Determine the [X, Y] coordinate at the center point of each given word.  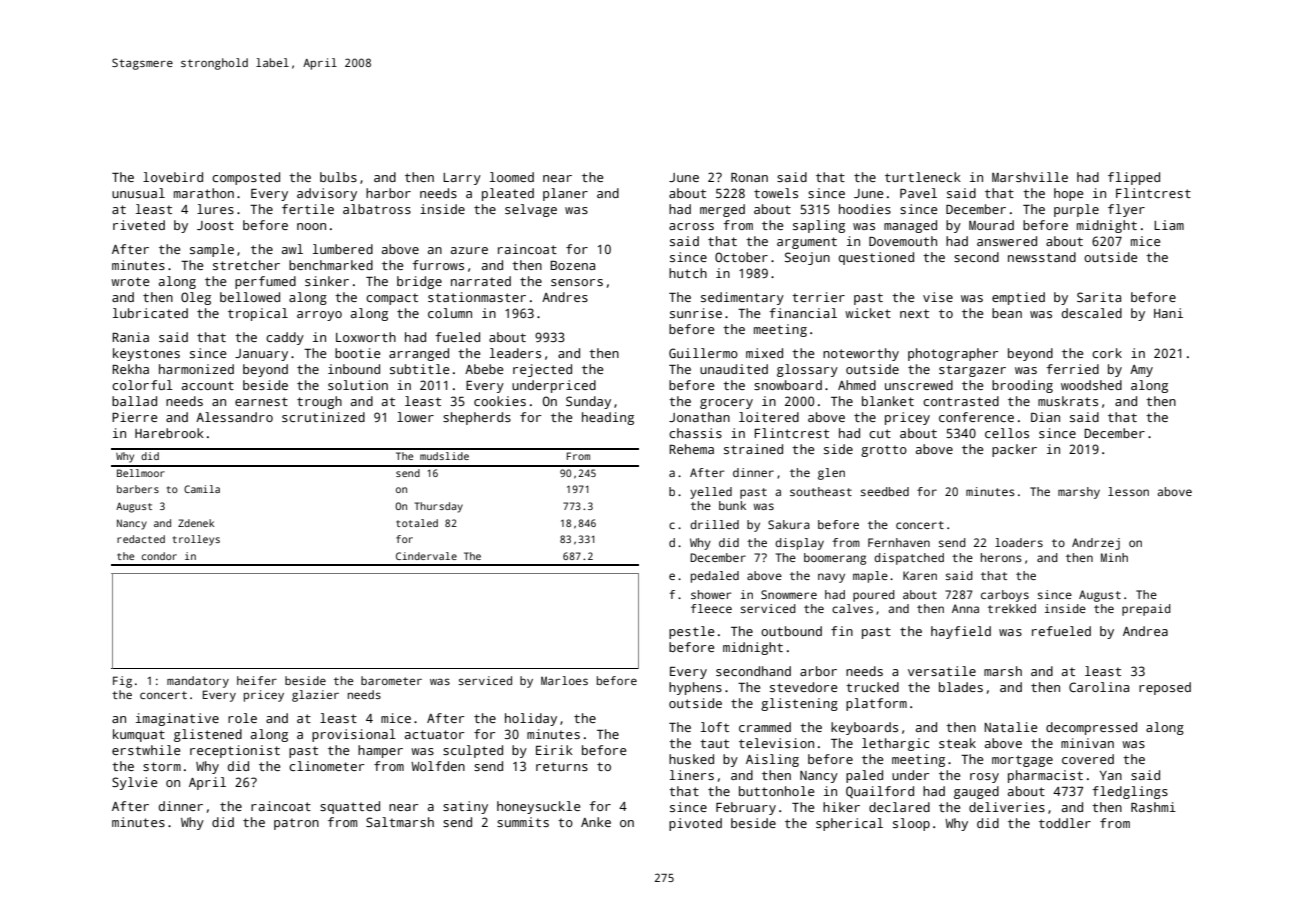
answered [1007, 241]
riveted [139, 225]
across [691, 226]
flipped [1134, 178]
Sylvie [134, 783]
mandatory [198, 682]
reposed [1165, 688]
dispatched [909, 559]
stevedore [803, 687]
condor [159, 556]
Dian [1045, 417]
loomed [512, 177]
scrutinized [323, 417]
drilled [714, 524]
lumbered [343, 249]
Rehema [691, 449]
